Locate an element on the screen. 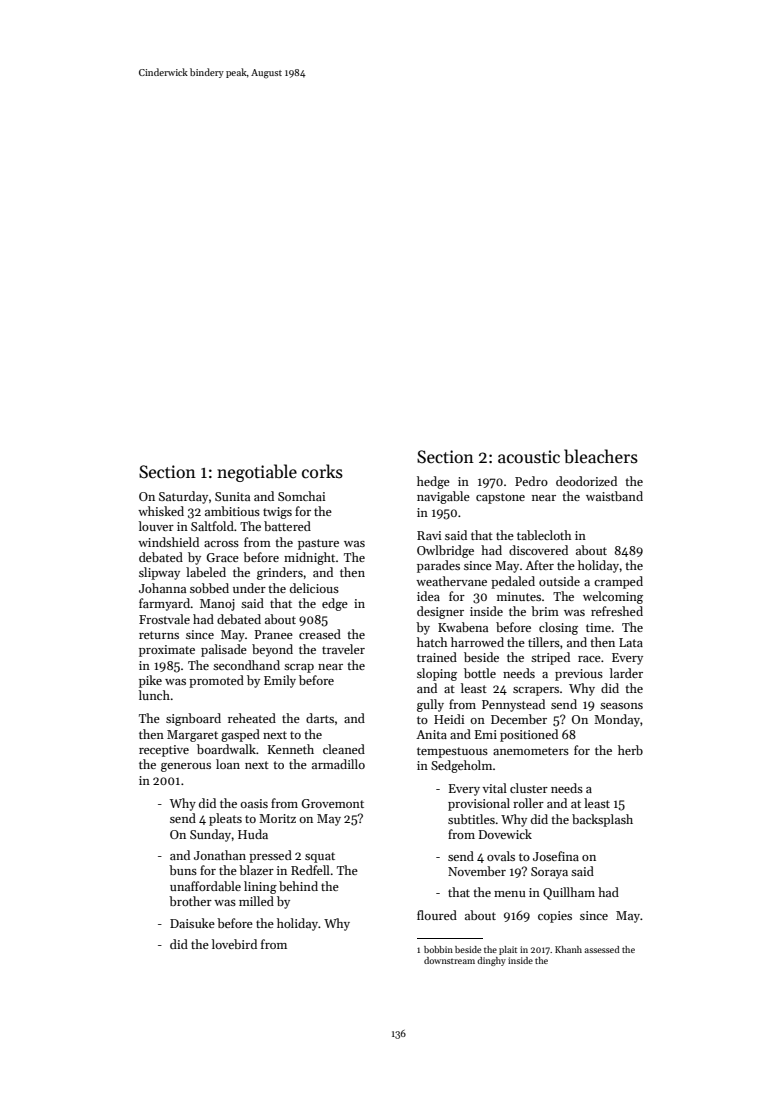  behind is located at coordinates (298, 886).
